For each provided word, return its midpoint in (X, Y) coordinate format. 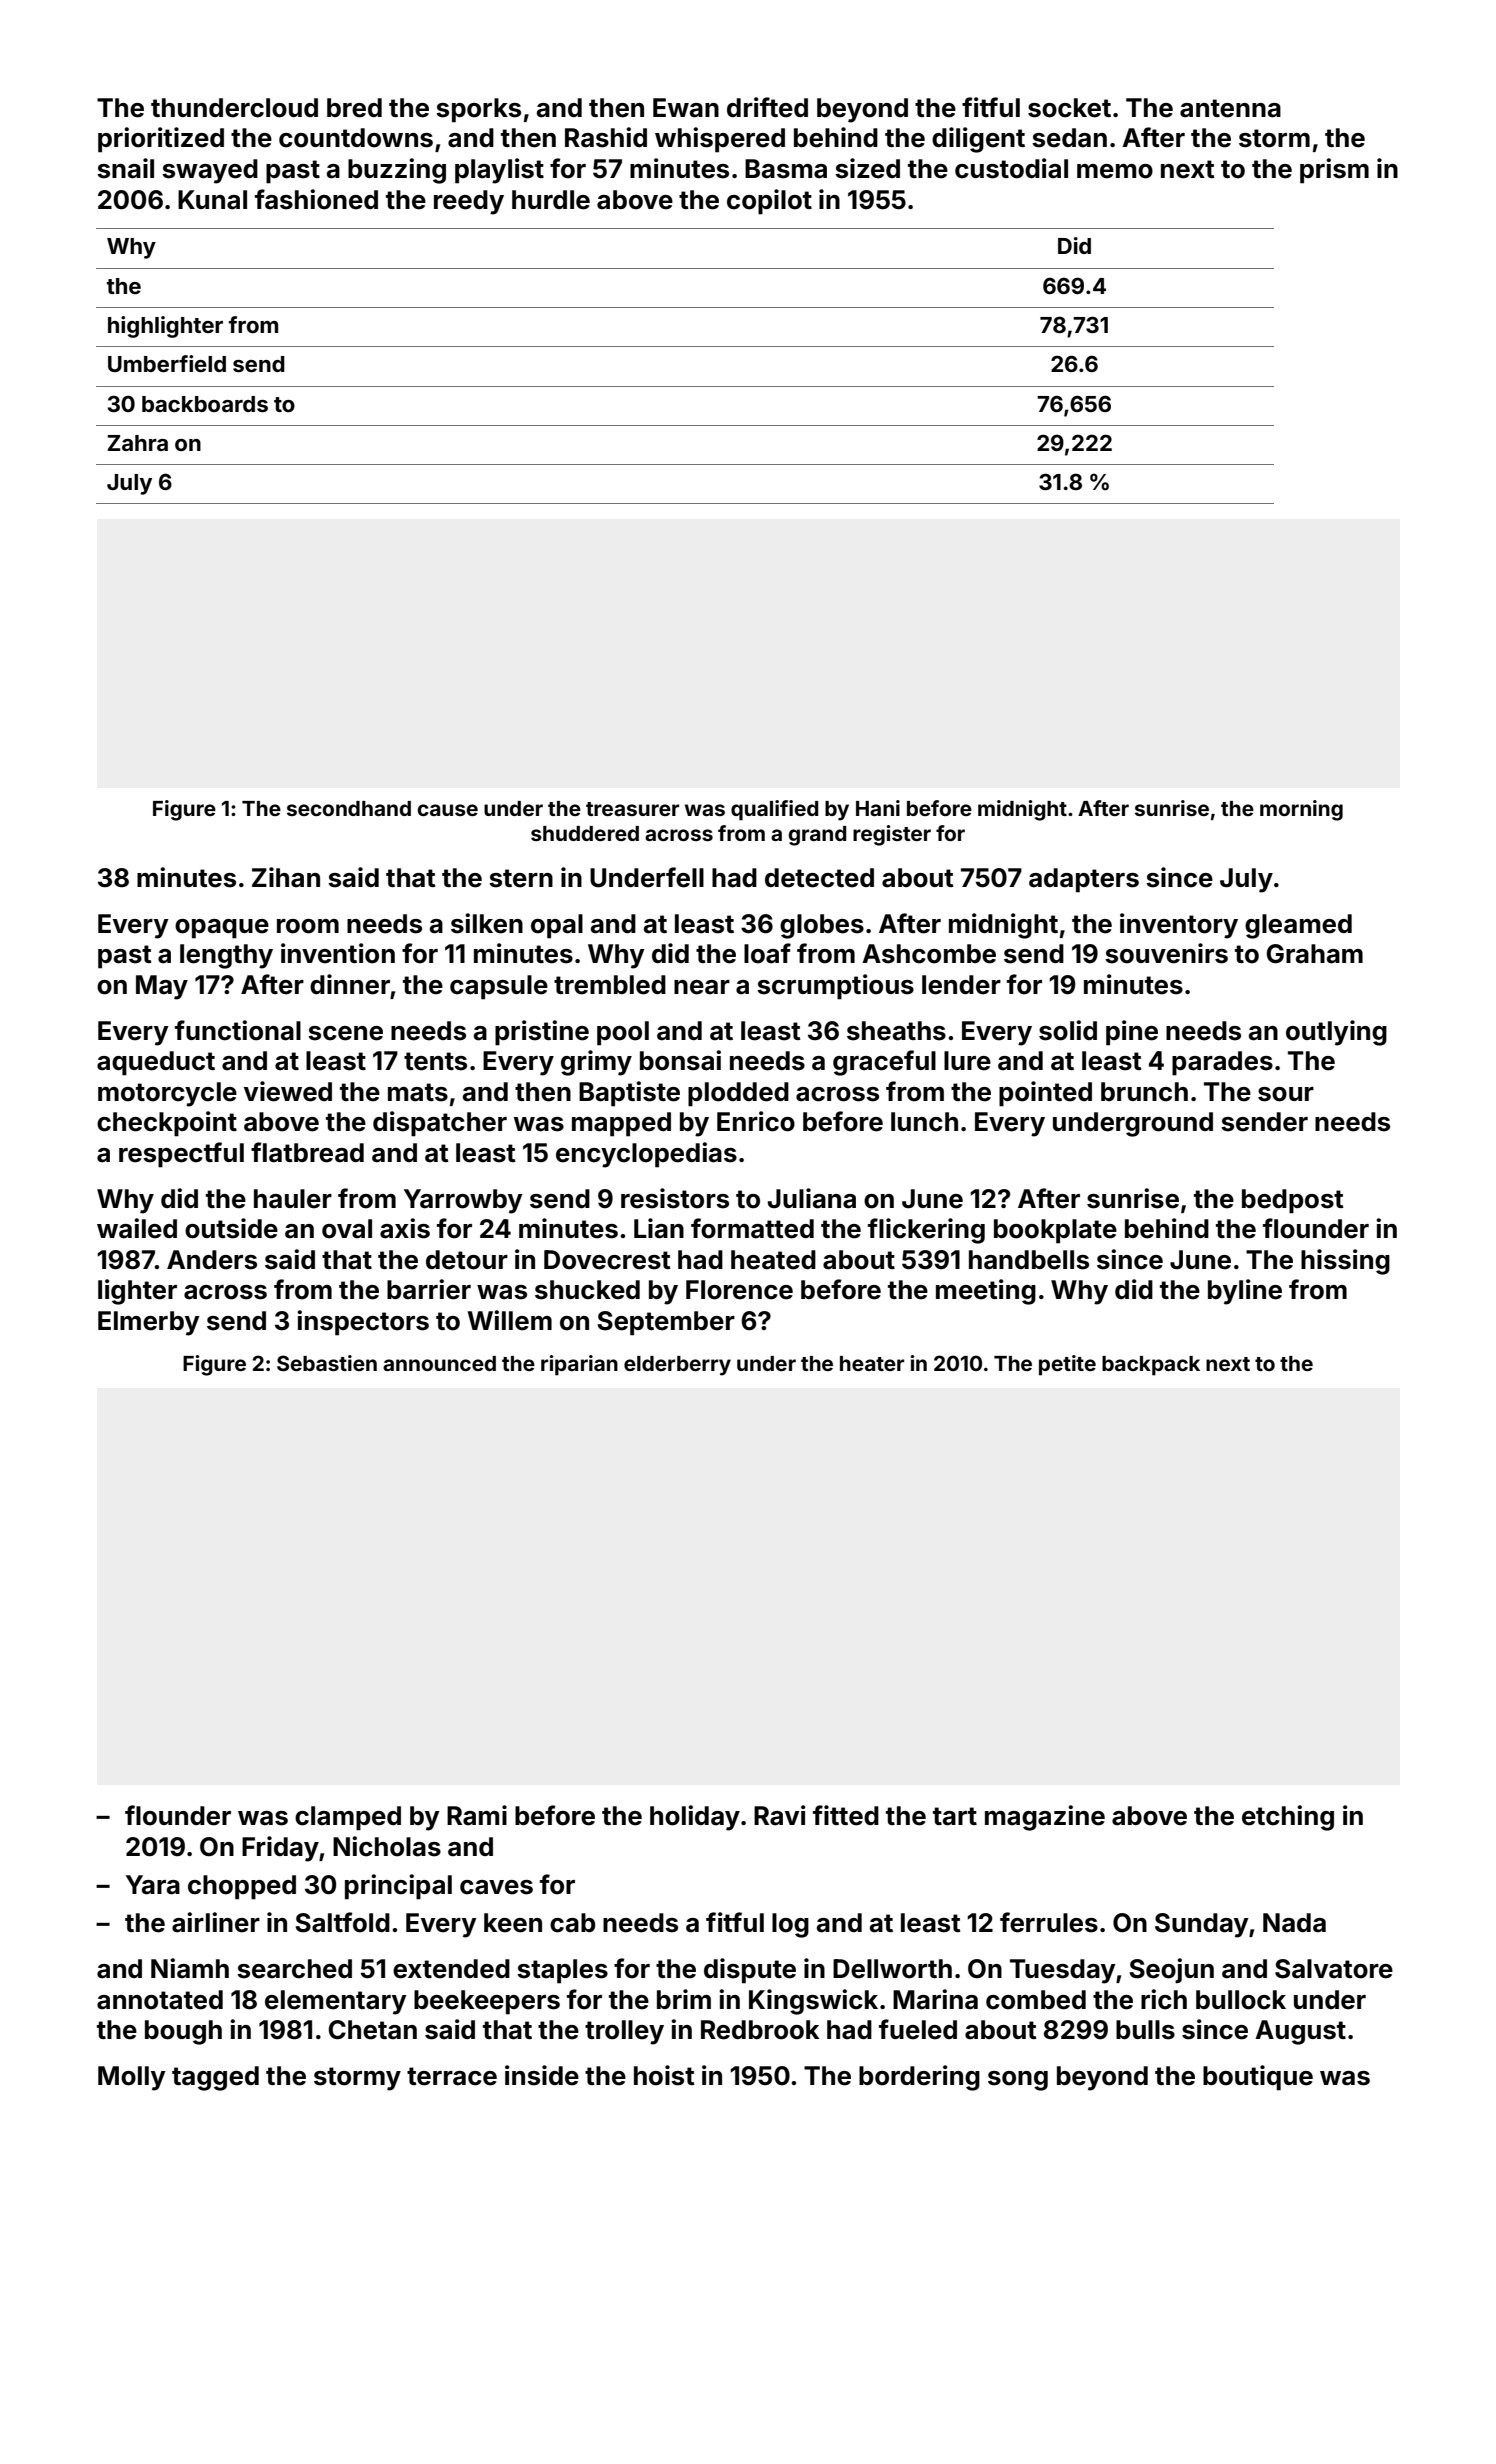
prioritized (161, 140)
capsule (499, 987)
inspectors (363, 1323)
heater (872, 1363)
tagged (215, 2078)
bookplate (1055, 1231)
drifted (767, 107)
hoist (664, 2075)
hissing (1345, 1262)
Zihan (286, 877)
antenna (1230, 108)
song (1018, 2081)
